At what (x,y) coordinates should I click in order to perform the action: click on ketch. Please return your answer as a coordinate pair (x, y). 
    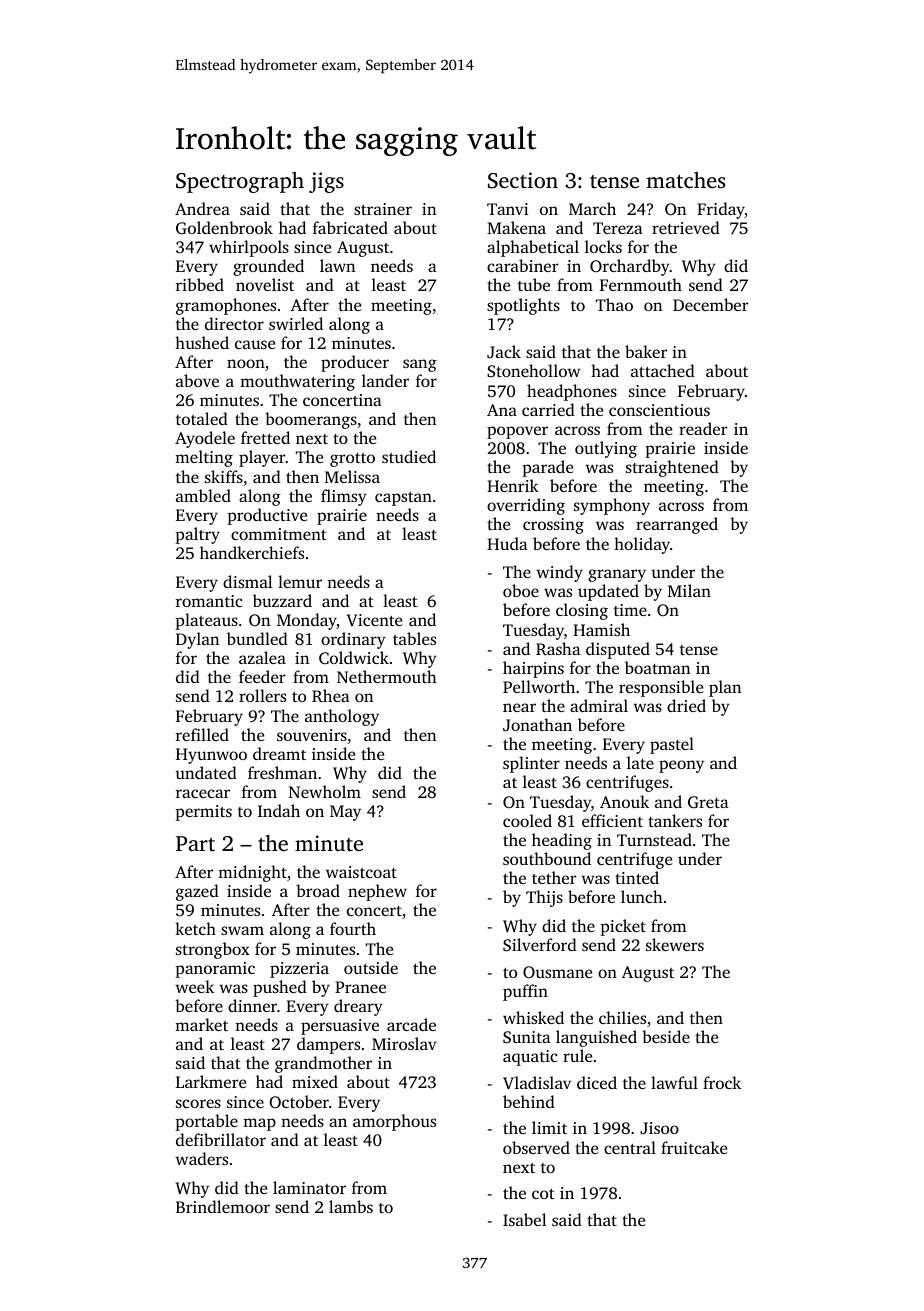
    Looking at the image, I should click on (195, 928).
